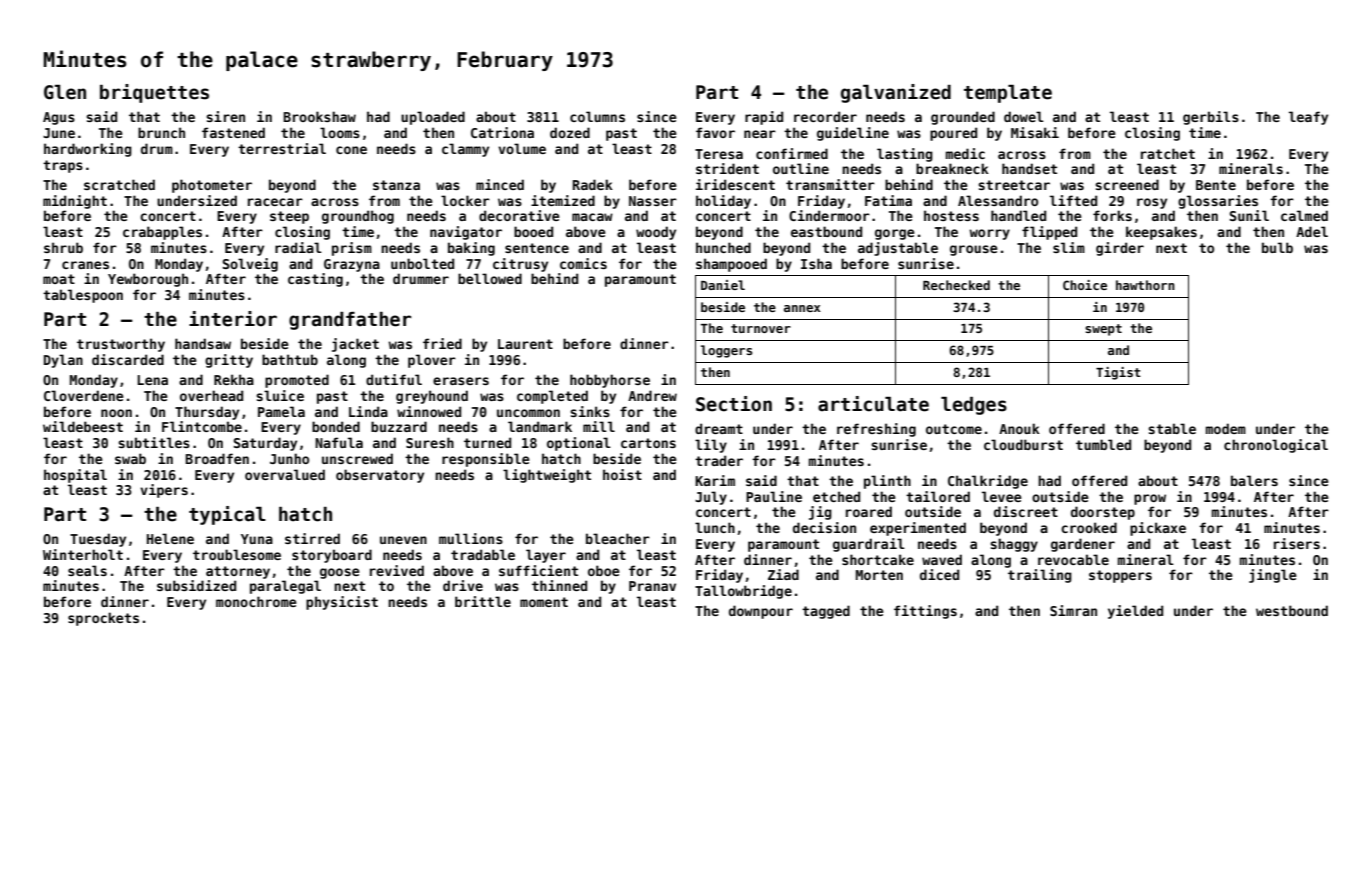 This screenshot has width=1372, height=887. I want to click on booed, so click(533, 231).
